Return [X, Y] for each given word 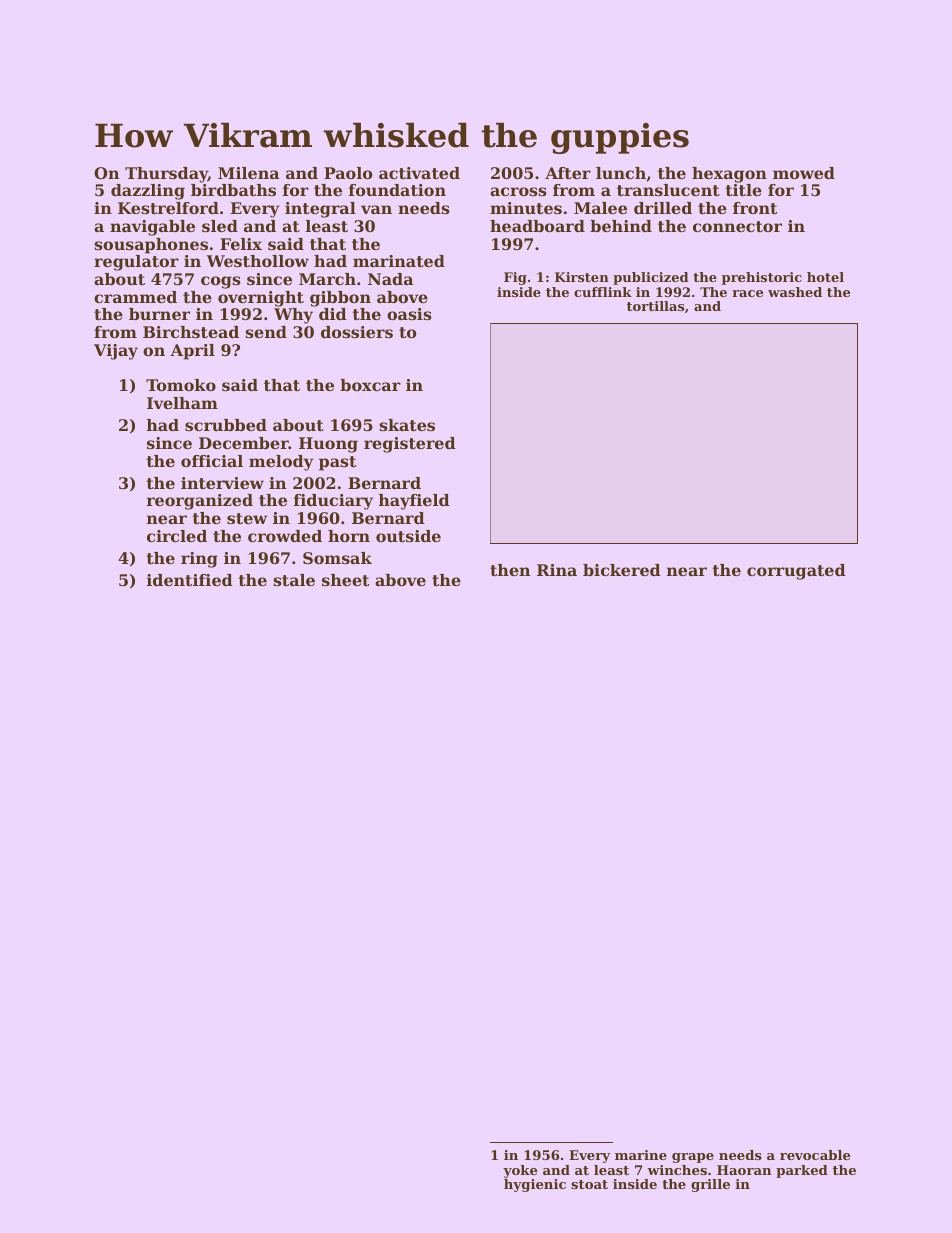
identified [190, 580]
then [510, 570]
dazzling [148, 192]
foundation [397, 190]
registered [410, 445]
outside [408, 536]
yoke [520, 1171]
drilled [663, 208]
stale [294, 580]
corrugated [796, 572]
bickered [622, 570]
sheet [345, 580]
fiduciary [333, 502]
